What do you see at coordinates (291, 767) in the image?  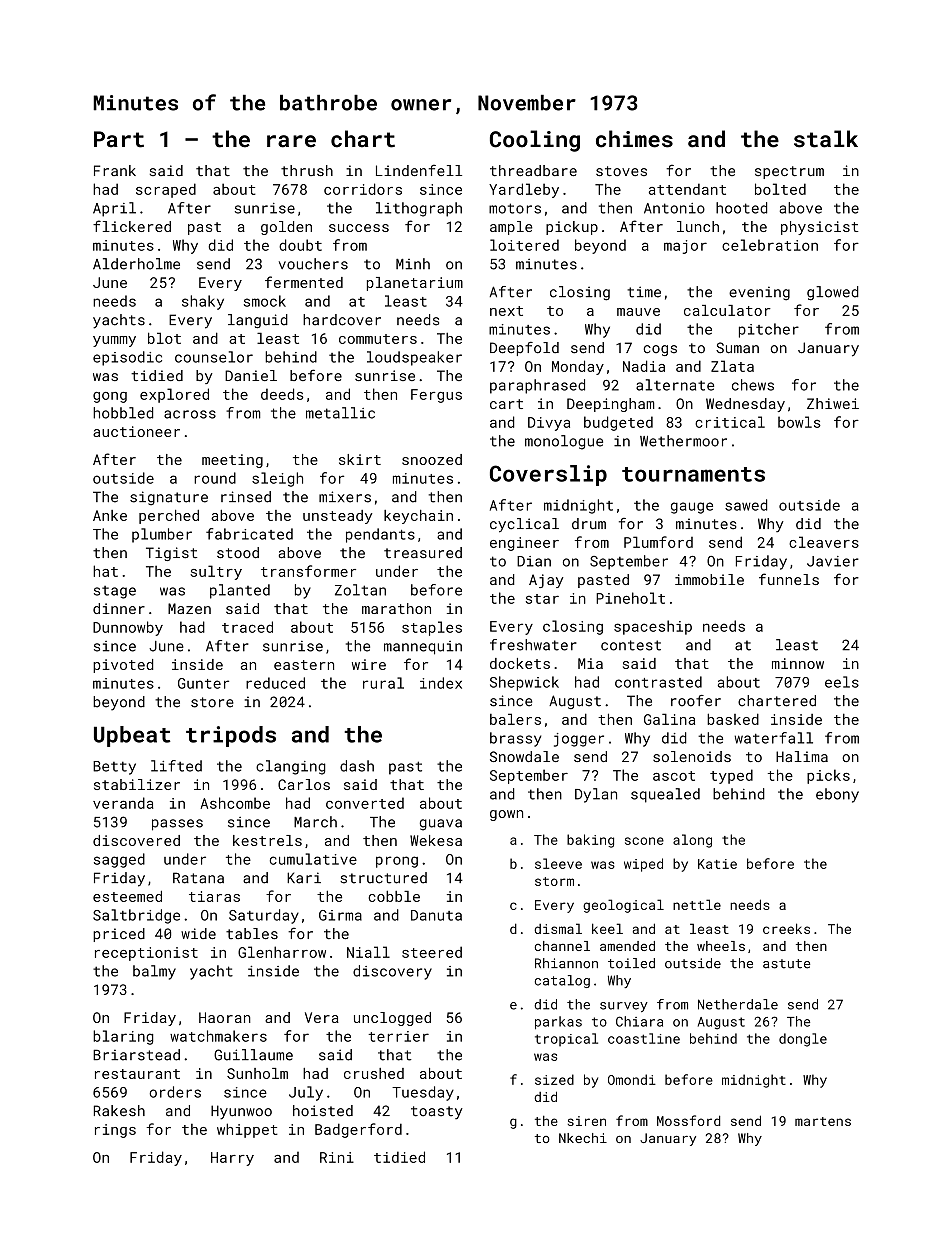 I see `clanging` at bounding box center [291, 767].
